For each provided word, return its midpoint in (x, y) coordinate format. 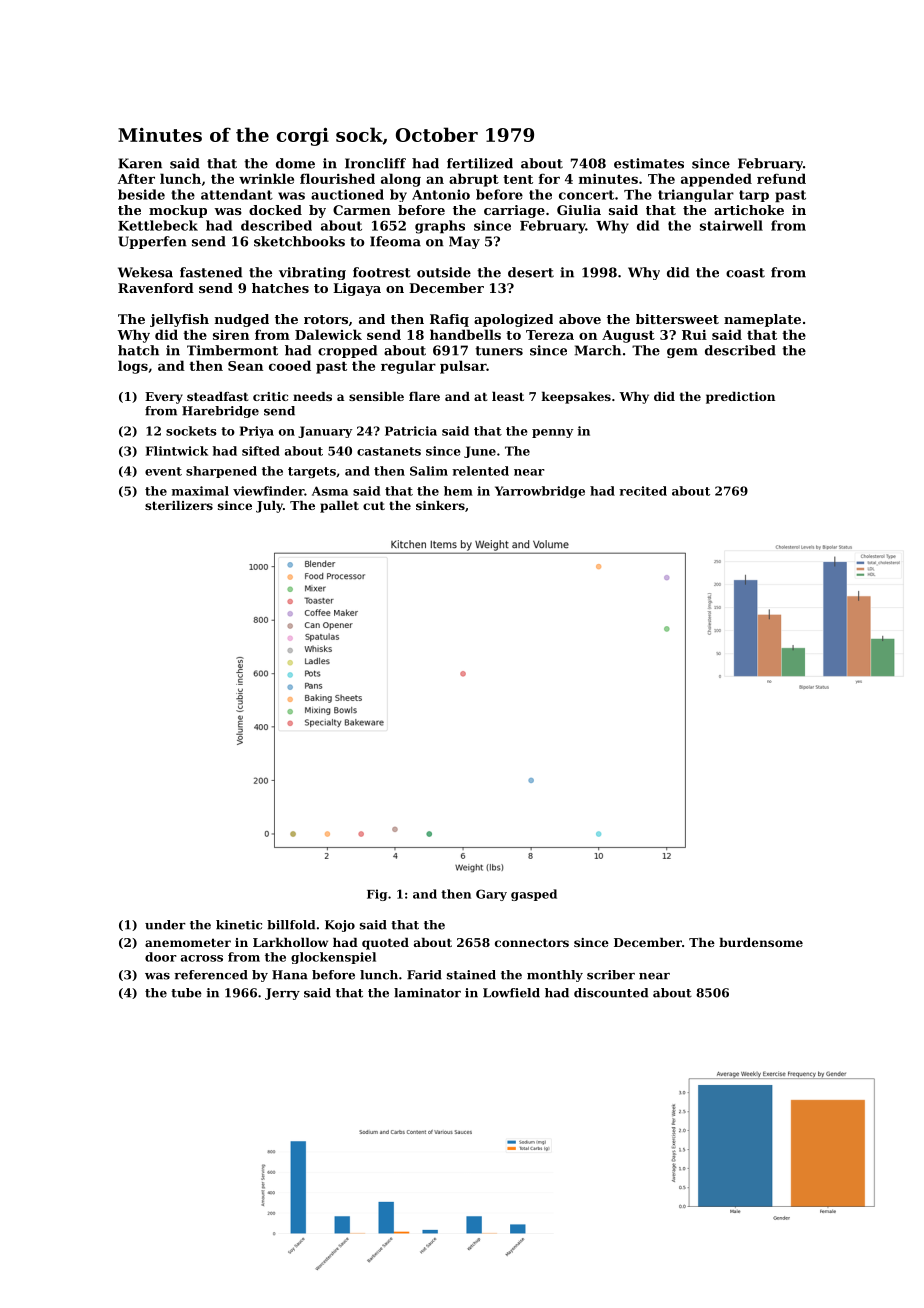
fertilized (480, 163)
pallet (339, 507)
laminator (427, 993)
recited (643, 491)
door (161, 957)
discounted (611, 993)
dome (295, 163)
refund (781, 178)
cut (374, 505)
